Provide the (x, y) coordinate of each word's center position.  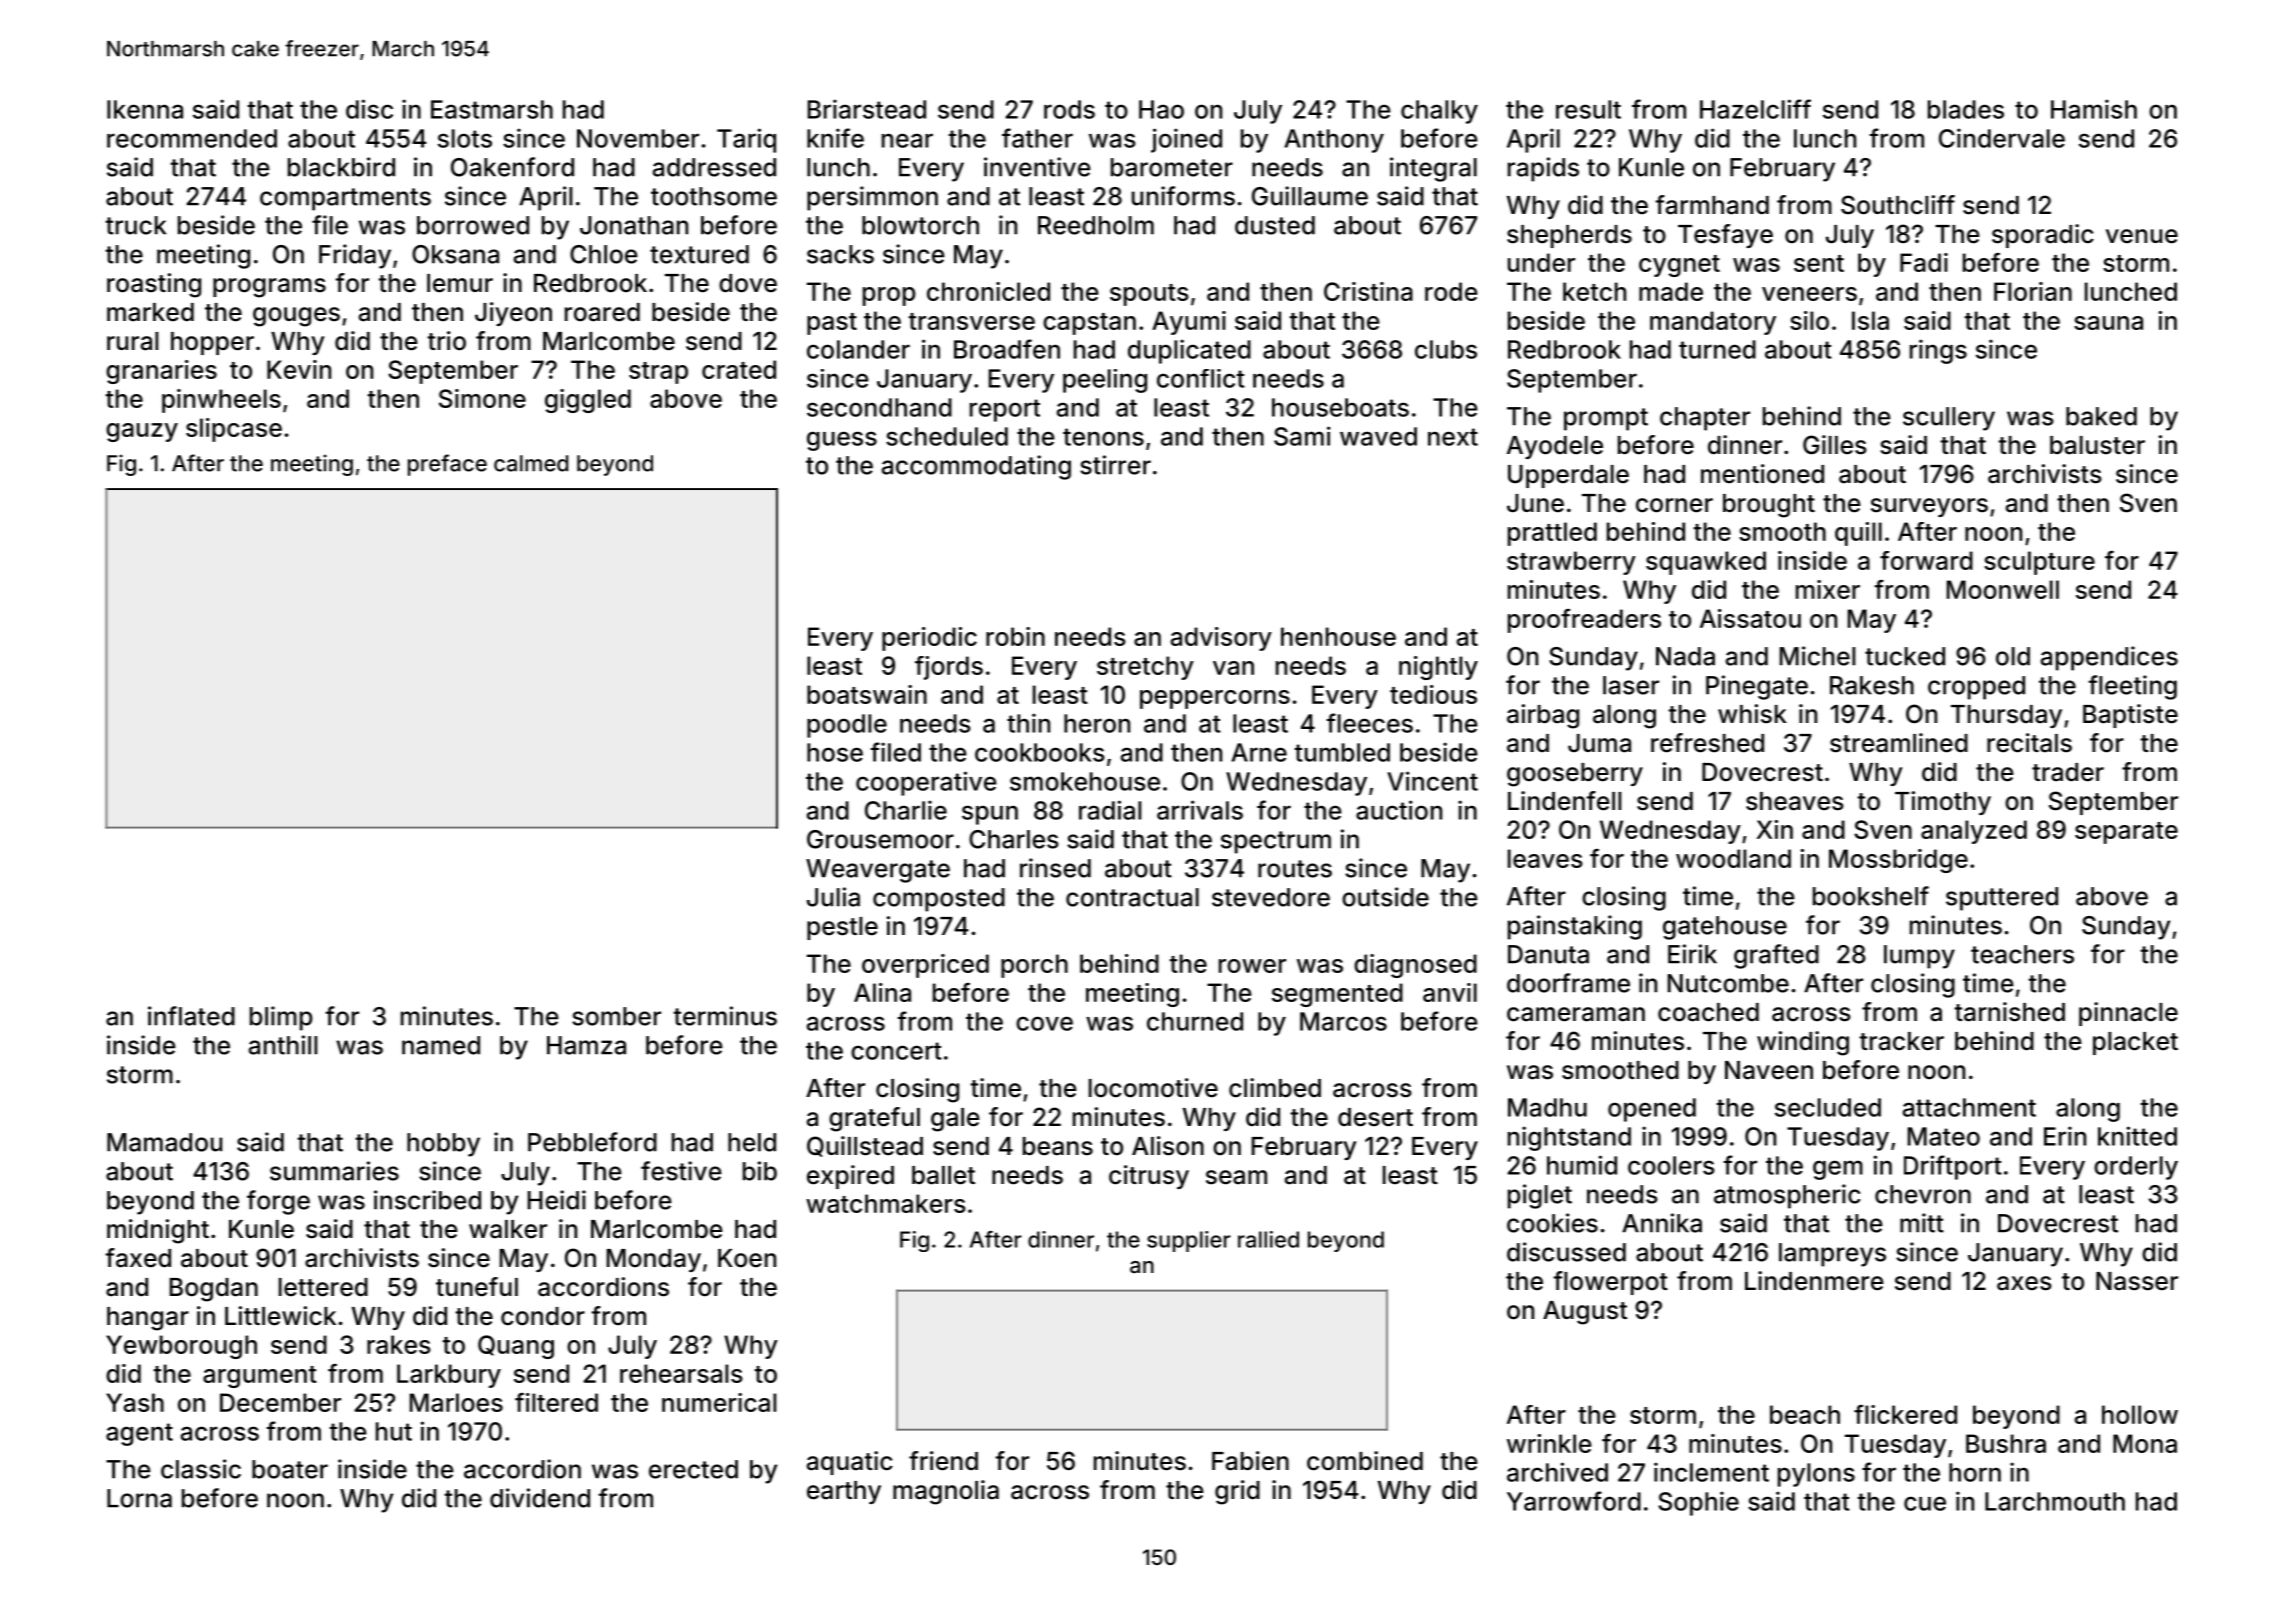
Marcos (1343, 1021)
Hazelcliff (1755, 109)
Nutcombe (1728, 983)
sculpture (2039, 563)
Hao (1161, 109)
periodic (929, 639)
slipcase (234, 430)
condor (543, 1316)
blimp (281, 1018)
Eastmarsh (492, 109)
